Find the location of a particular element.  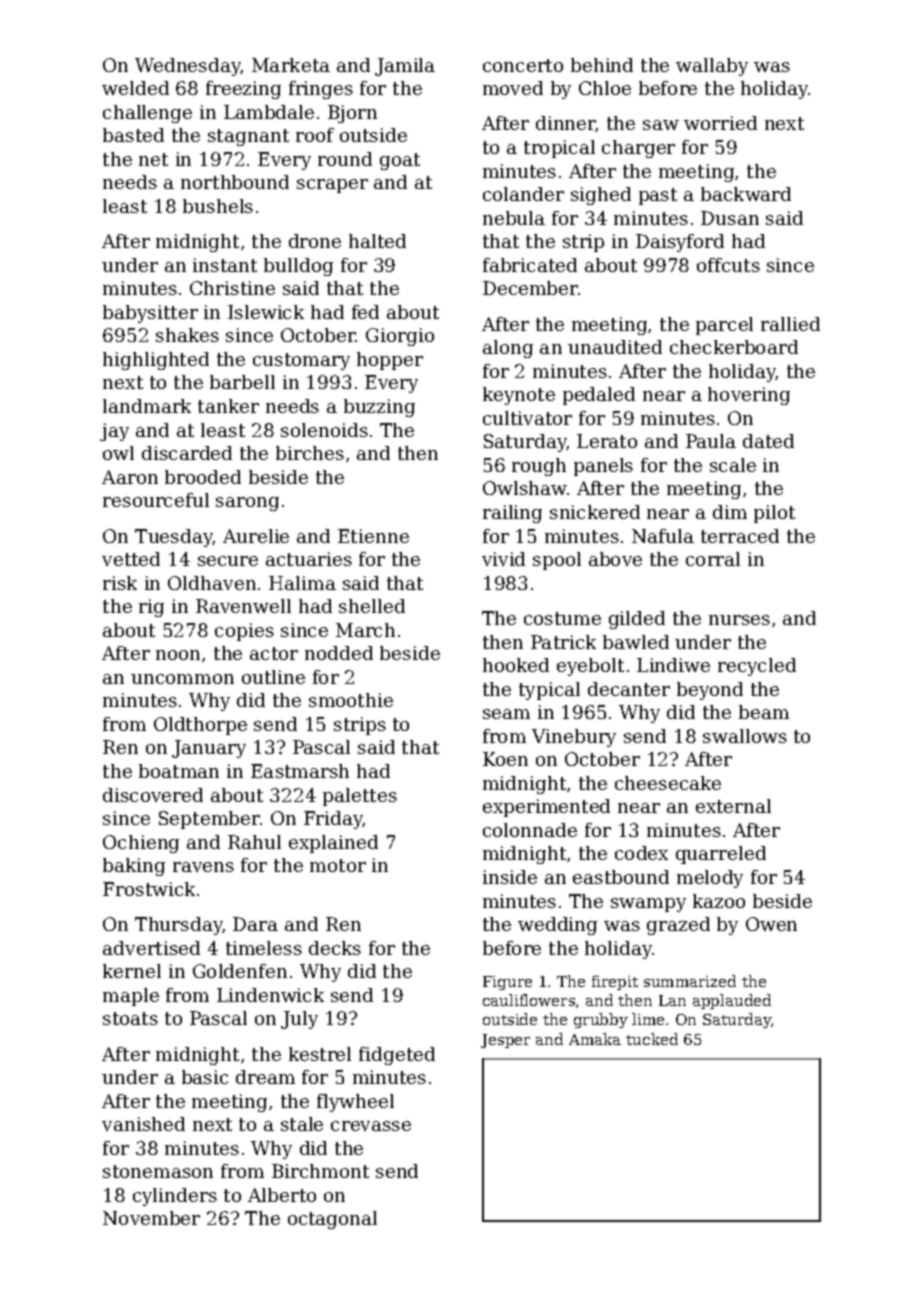

external is located at coordinates (733, 806).
